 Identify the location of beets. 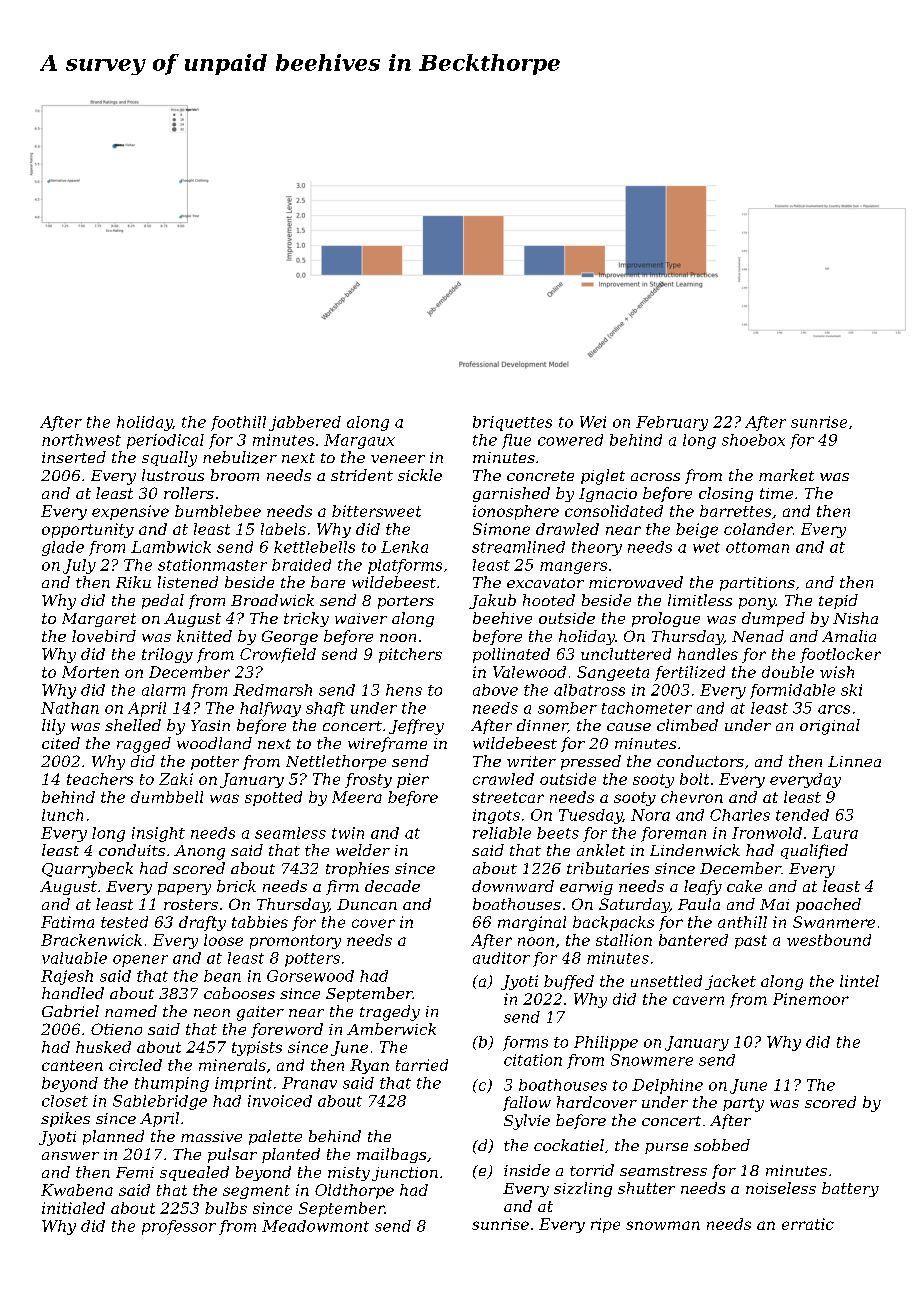
(558, 833).
